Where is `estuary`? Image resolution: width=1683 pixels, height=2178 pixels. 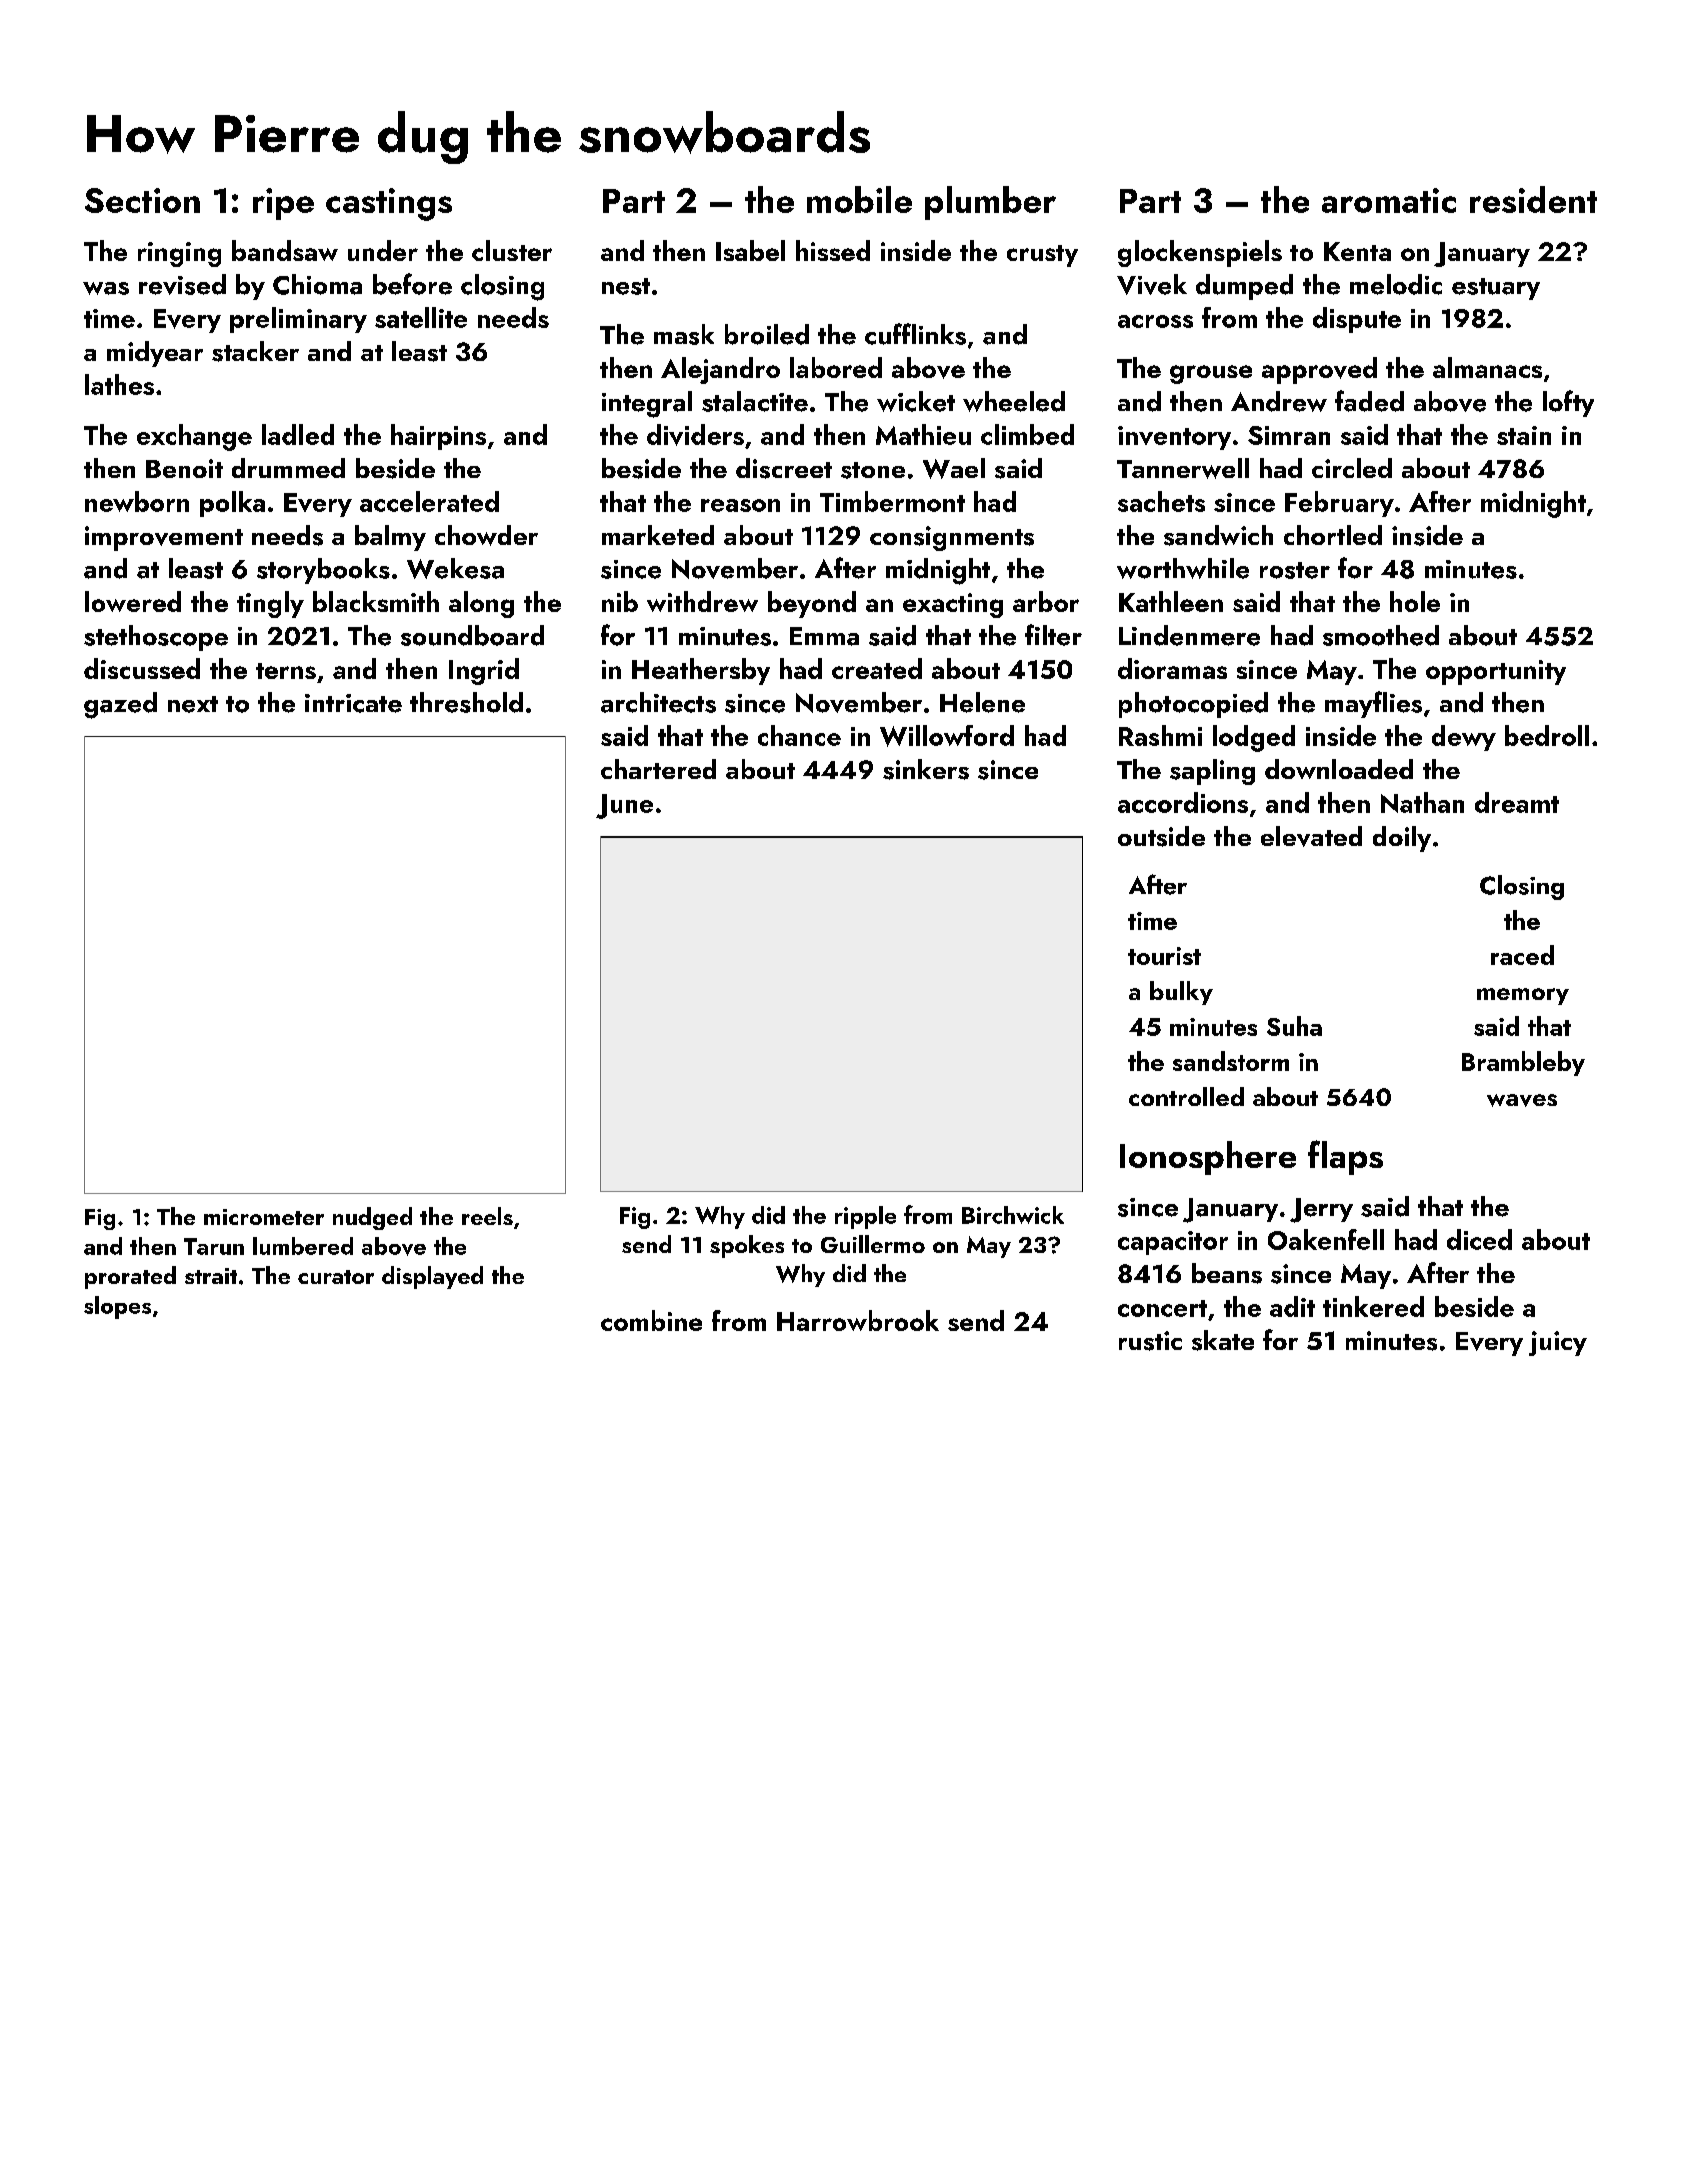
estuary is located at coordinates (1496, 289).
